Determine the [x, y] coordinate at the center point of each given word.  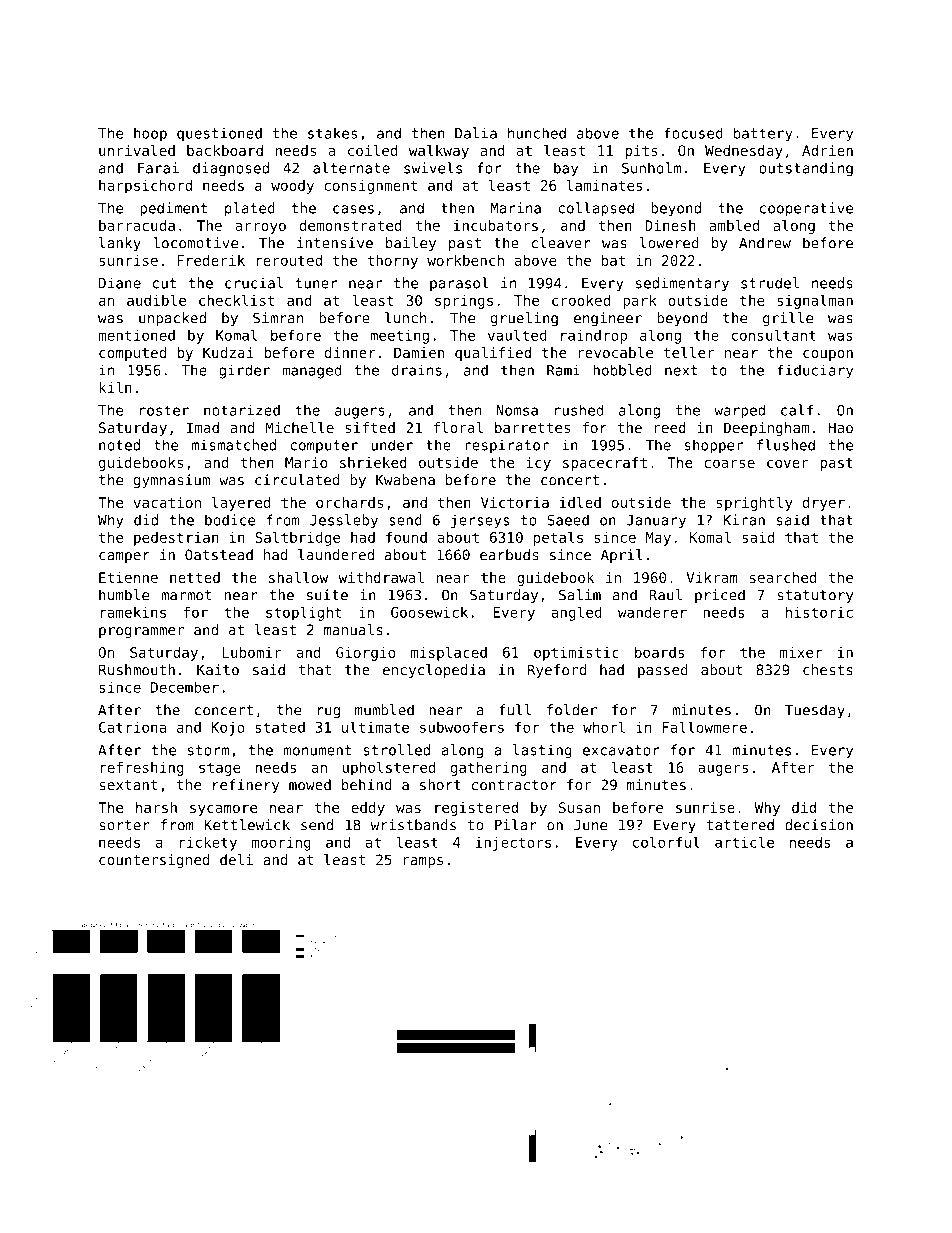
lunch [405, 318]
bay [566, 169]
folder [572, 710]
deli [236, 860]
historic [819, 612]
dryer [824, 504]
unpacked [172, 319]
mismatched [233, 445]
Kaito [218, 670]
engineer [608, 319]
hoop [150, 134]
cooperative [806, 209]
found [406, 537]
